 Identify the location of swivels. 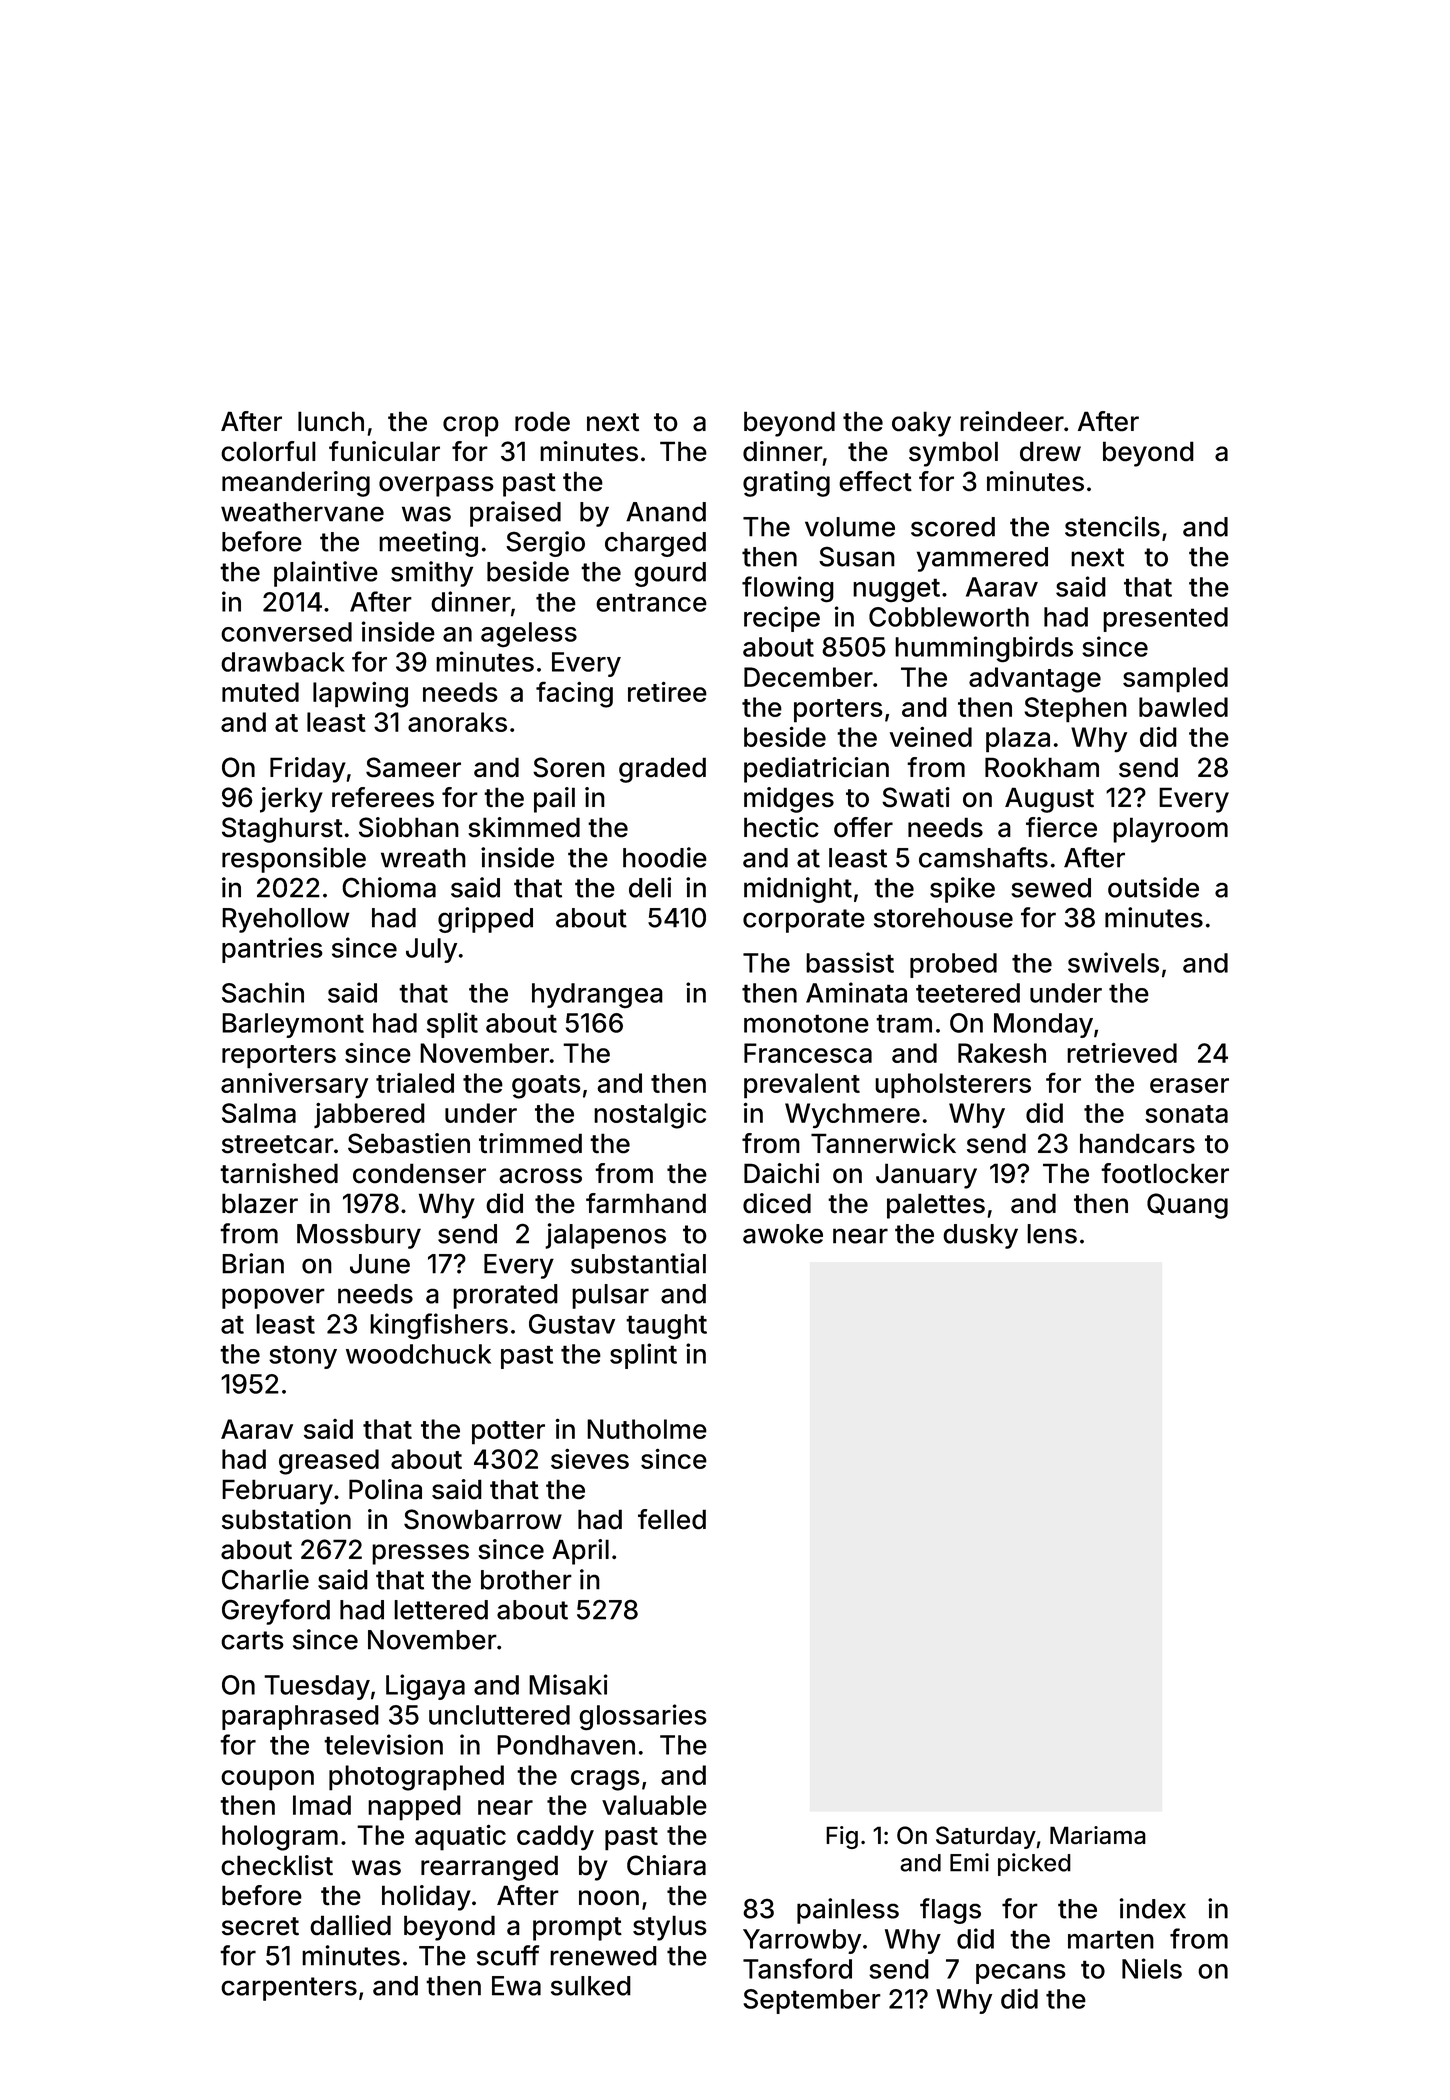
(1113, 962).
